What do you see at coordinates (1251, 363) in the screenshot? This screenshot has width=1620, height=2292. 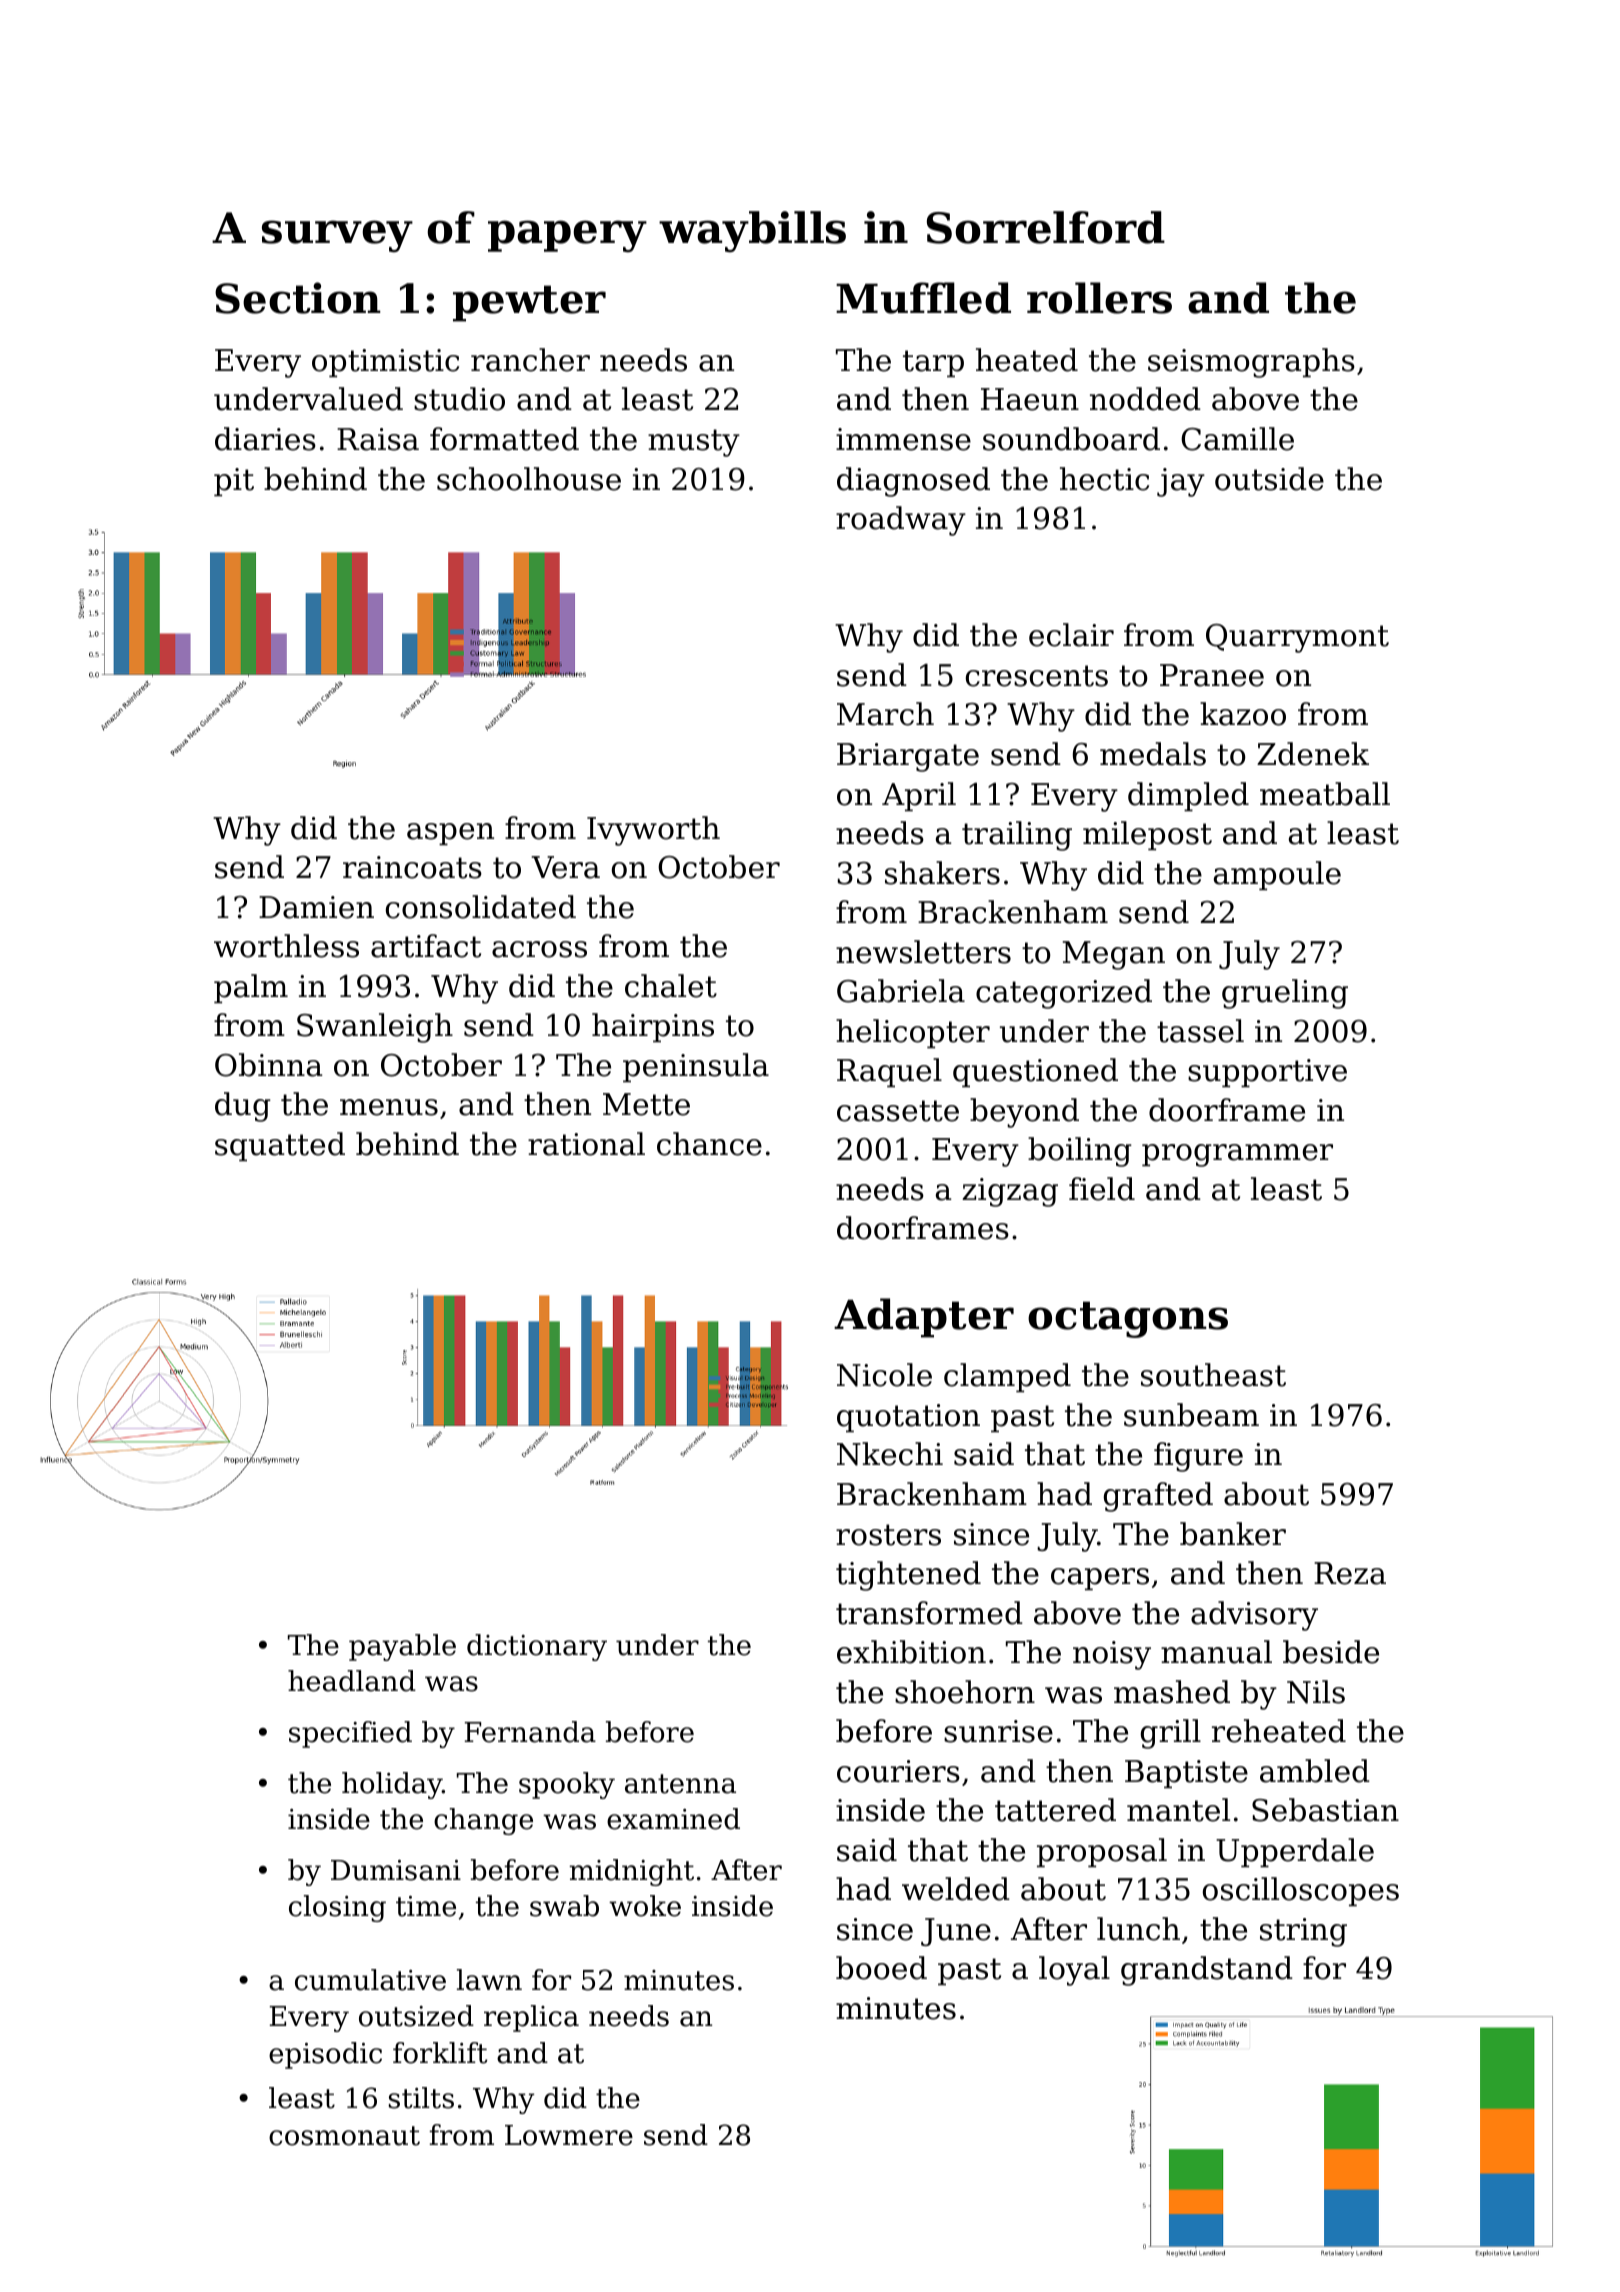 I see `seismographs` at bounding box center [1251, 363].
